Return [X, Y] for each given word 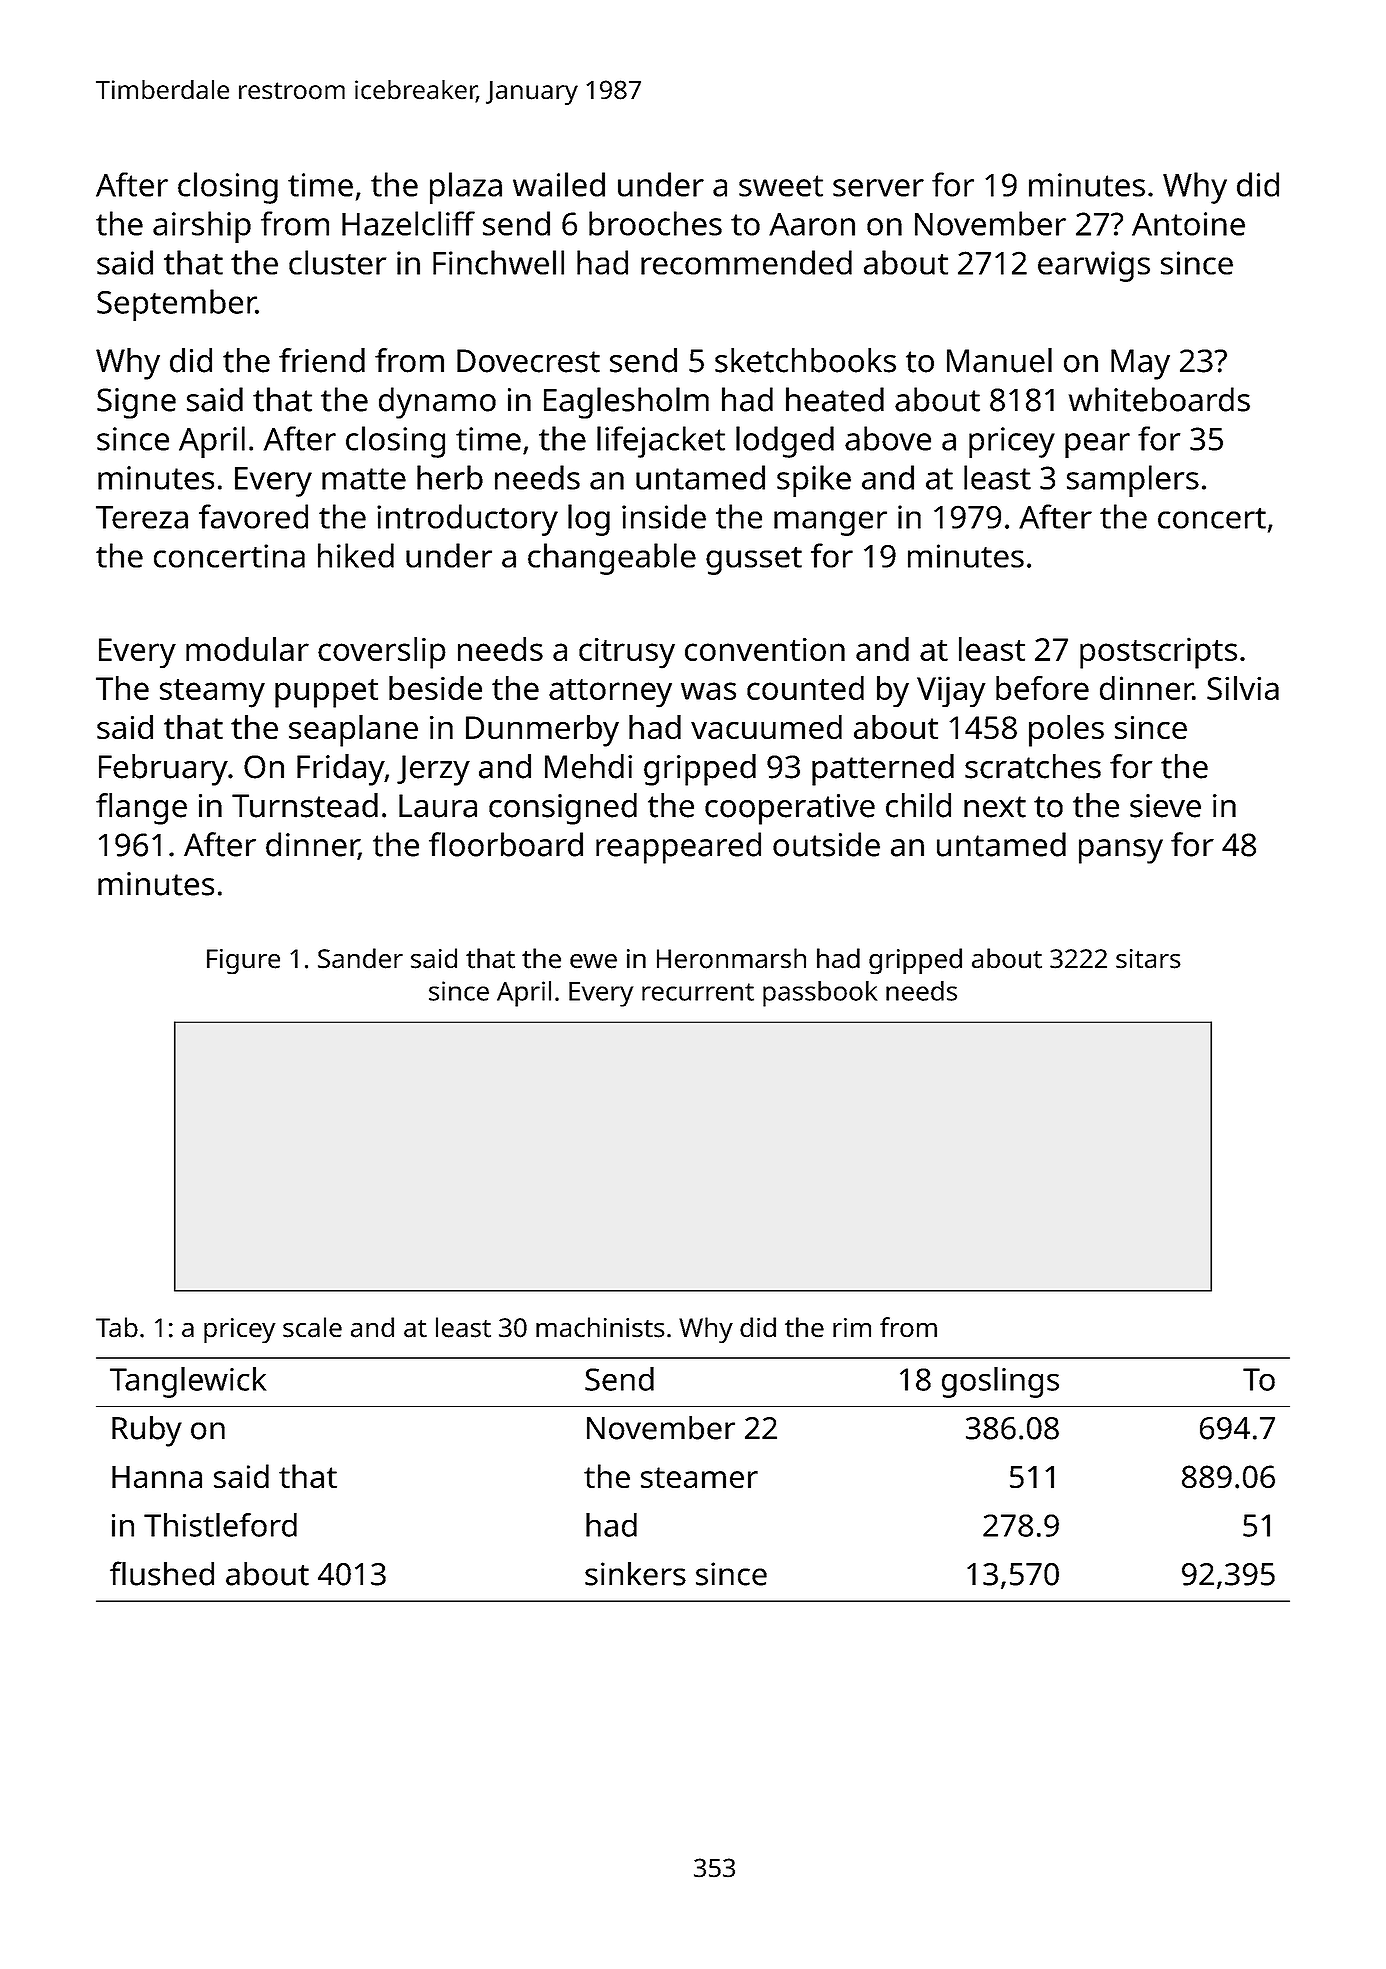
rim [852, 1327]
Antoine [1188, 224]
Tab [117, 1327]
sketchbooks [805, 360]
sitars [1148, 959]
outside [826, 844]
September [176, 305]
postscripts [1158, 653]
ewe [593, 961]
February [163, 770]
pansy [1121, 851]
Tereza [142, 517]
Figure [243, 961]
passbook [820, 994]
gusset [754, 561]
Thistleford [220, 1525]
